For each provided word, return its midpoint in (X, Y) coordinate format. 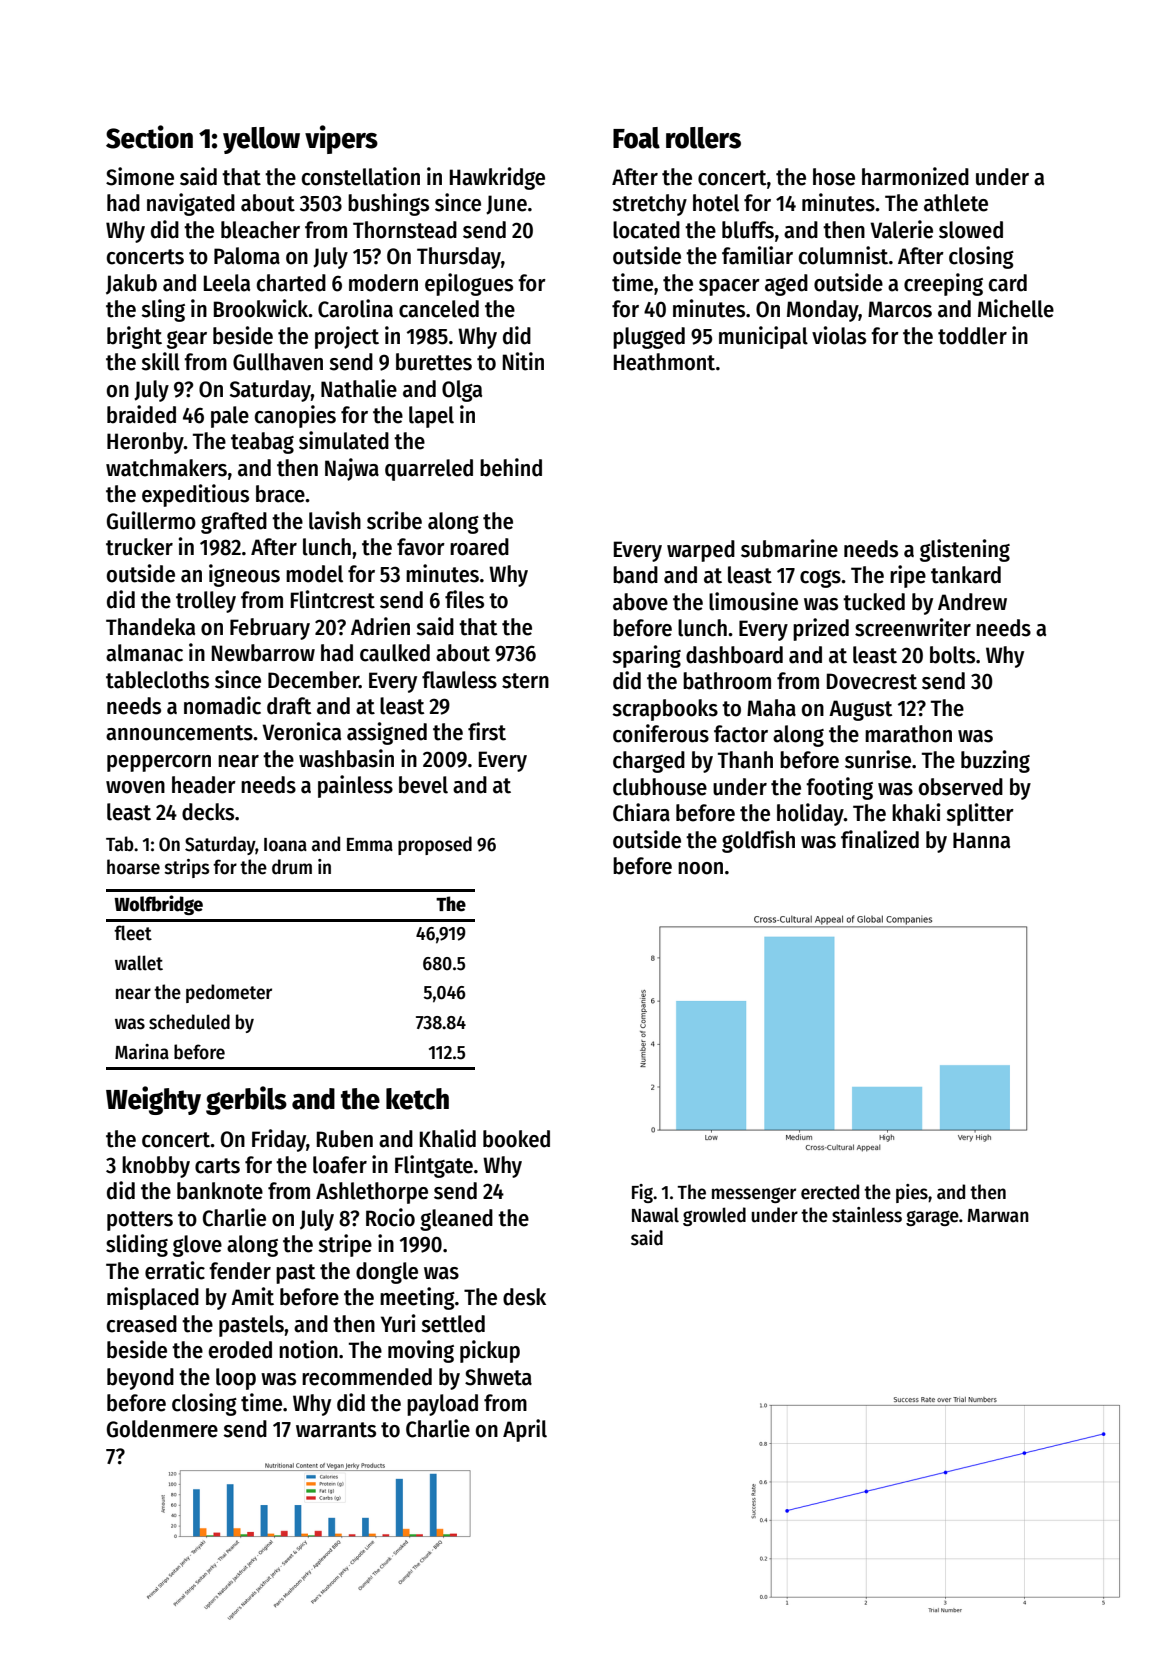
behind (511, 467)
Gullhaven (278, 362)
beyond (140, 1379)
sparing (646, 656)
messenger (754, 1195)
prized (821, 629)
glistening (965, 550)
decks (208, 812)
